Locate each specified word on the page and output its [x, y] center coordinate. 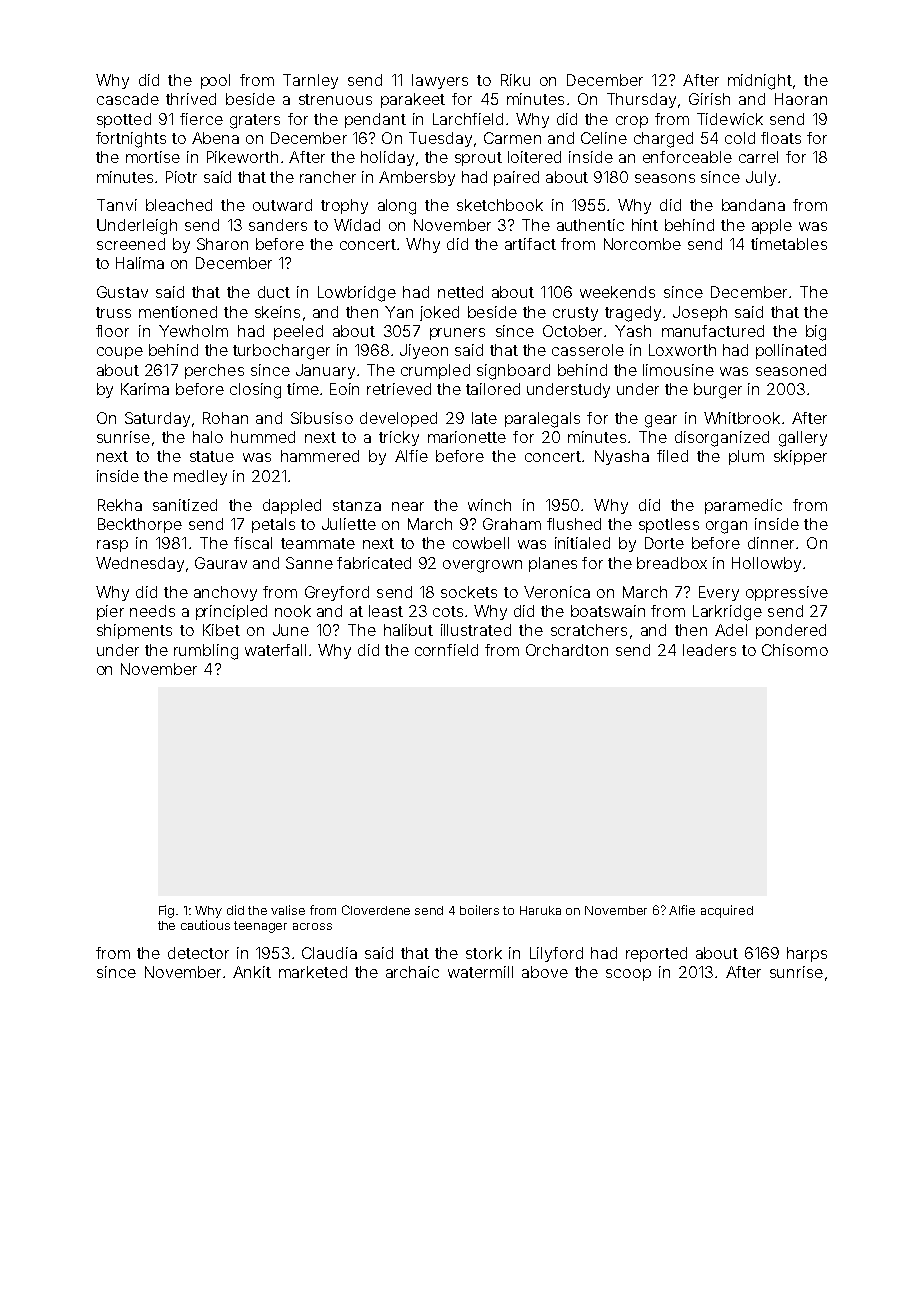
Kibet [221, 630]
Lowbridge [357, 294]
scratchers [589, 630]
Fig [166, 911]
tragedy [633, 314]
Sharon [222, 244]
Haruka [540, 910]
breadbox [672, 563]
